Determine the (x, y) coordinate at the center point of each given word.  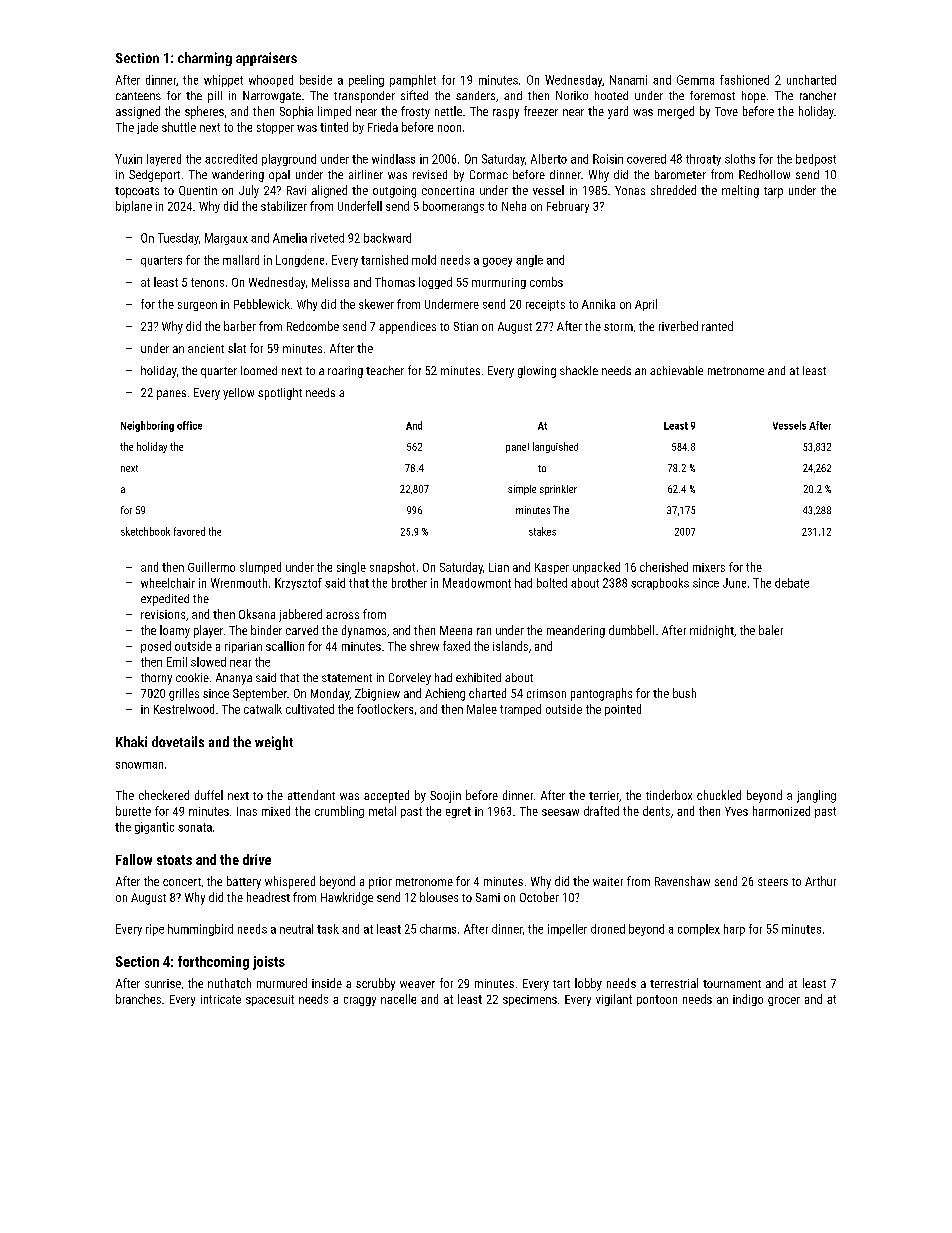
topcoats (137, 192)
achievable (676, 370)
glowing (537, 372)
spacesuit (270, 1000)
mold (424, 260)
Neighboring (147, 426)
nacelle (398, 999)
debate (792, 583)
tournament (732, 984)
